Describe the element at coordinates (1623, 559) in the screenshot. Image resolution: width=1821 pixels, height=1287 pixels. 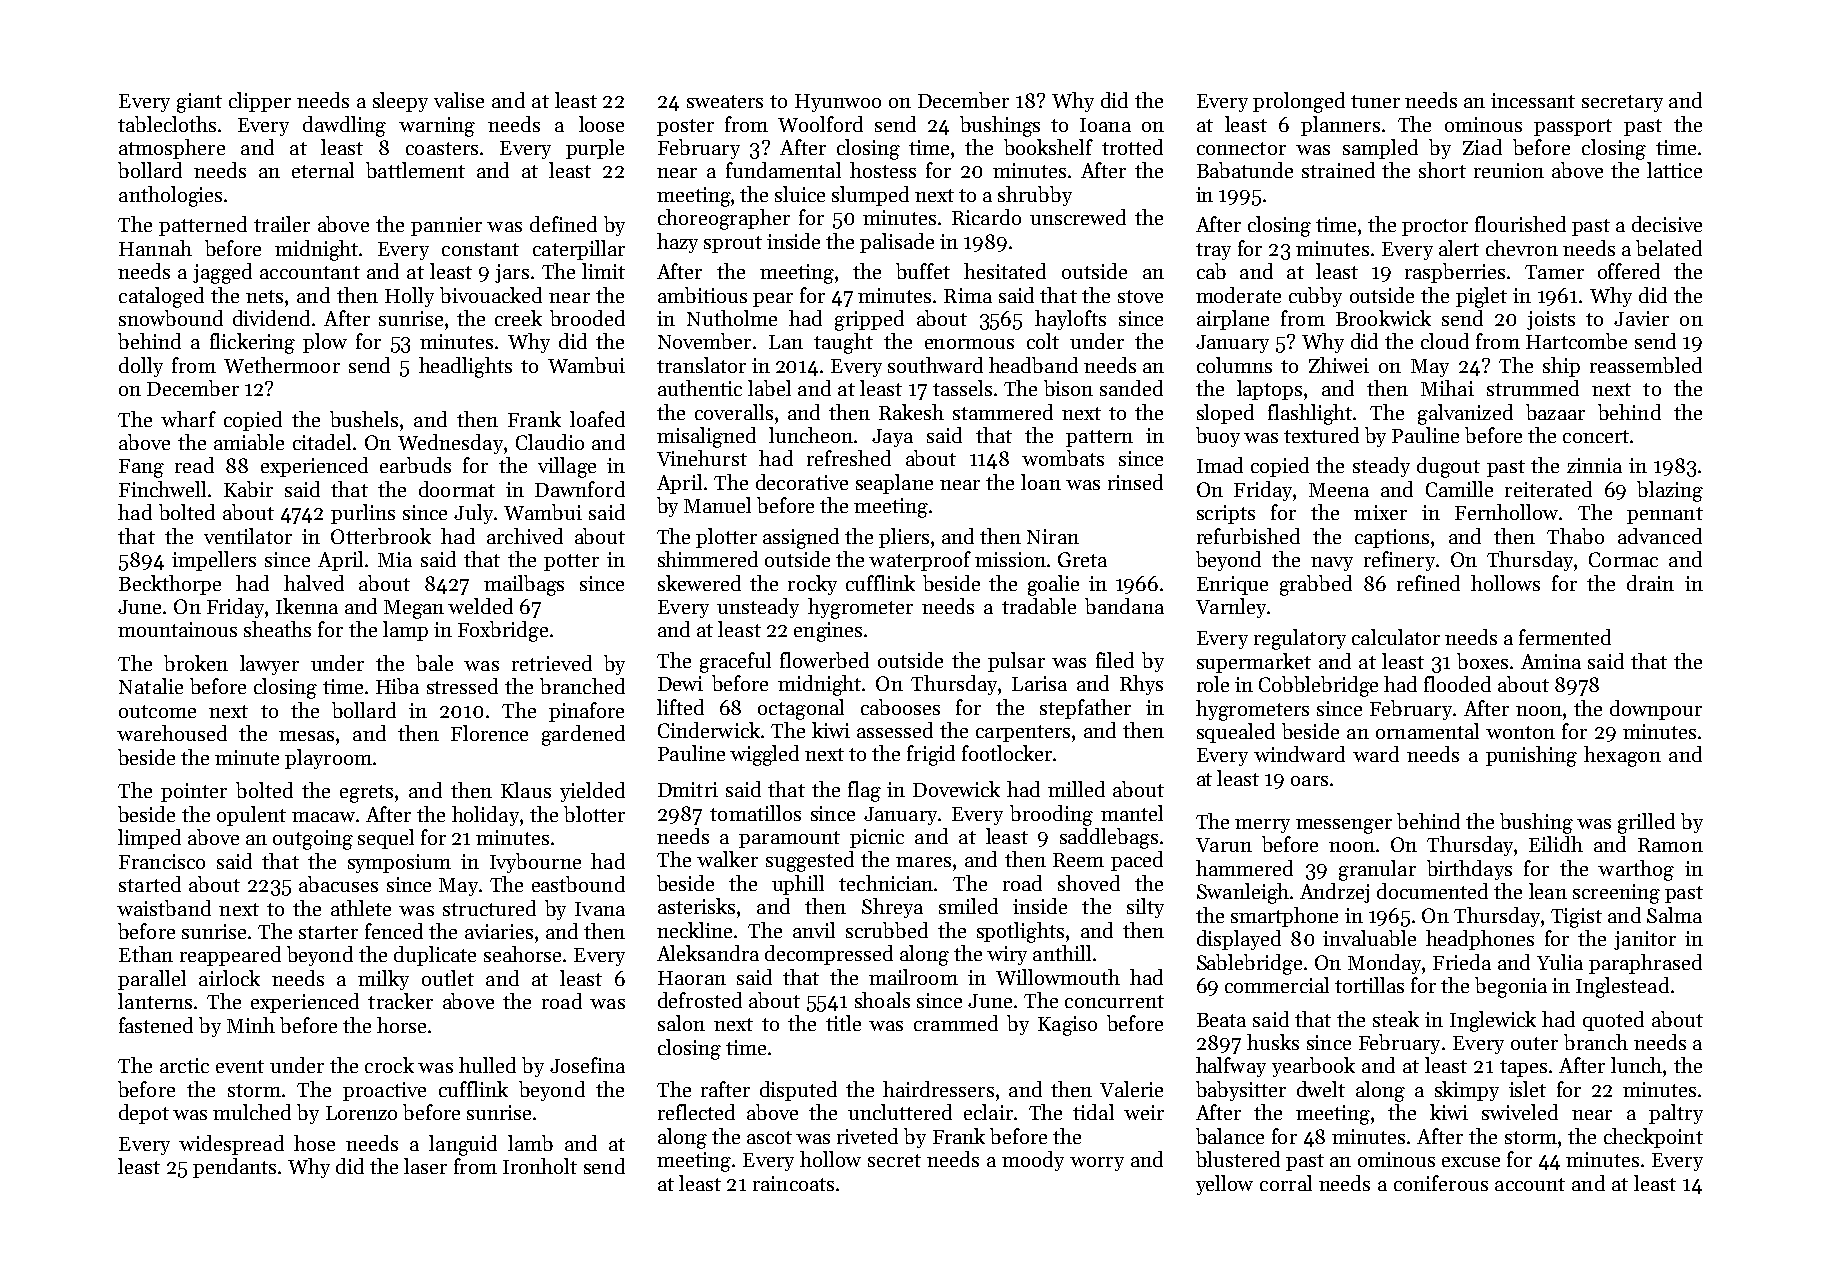
I see `Cormac` at that location.
